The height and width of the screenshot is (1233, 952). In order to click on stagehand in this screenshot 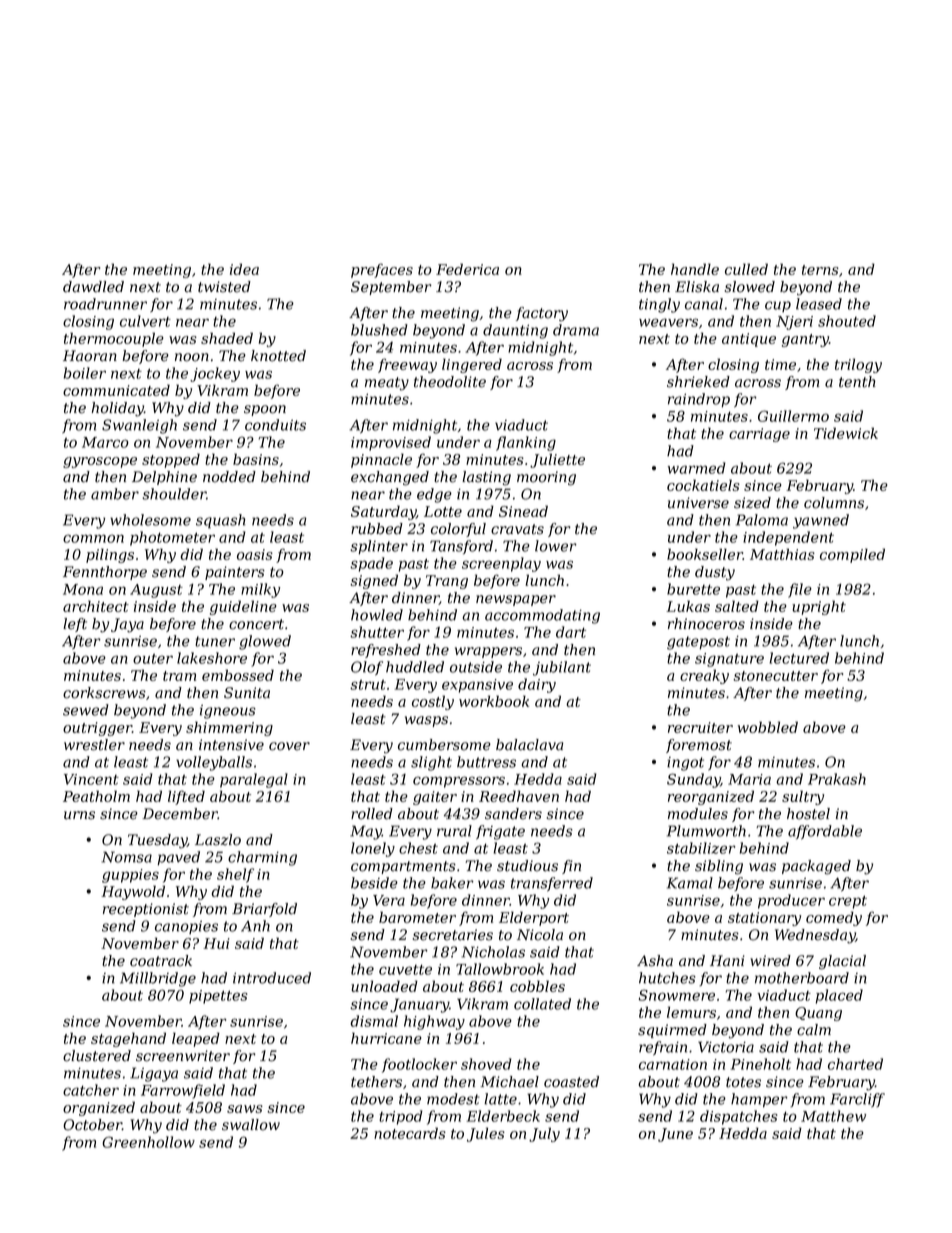, I will do `click(128, 1039)`.
